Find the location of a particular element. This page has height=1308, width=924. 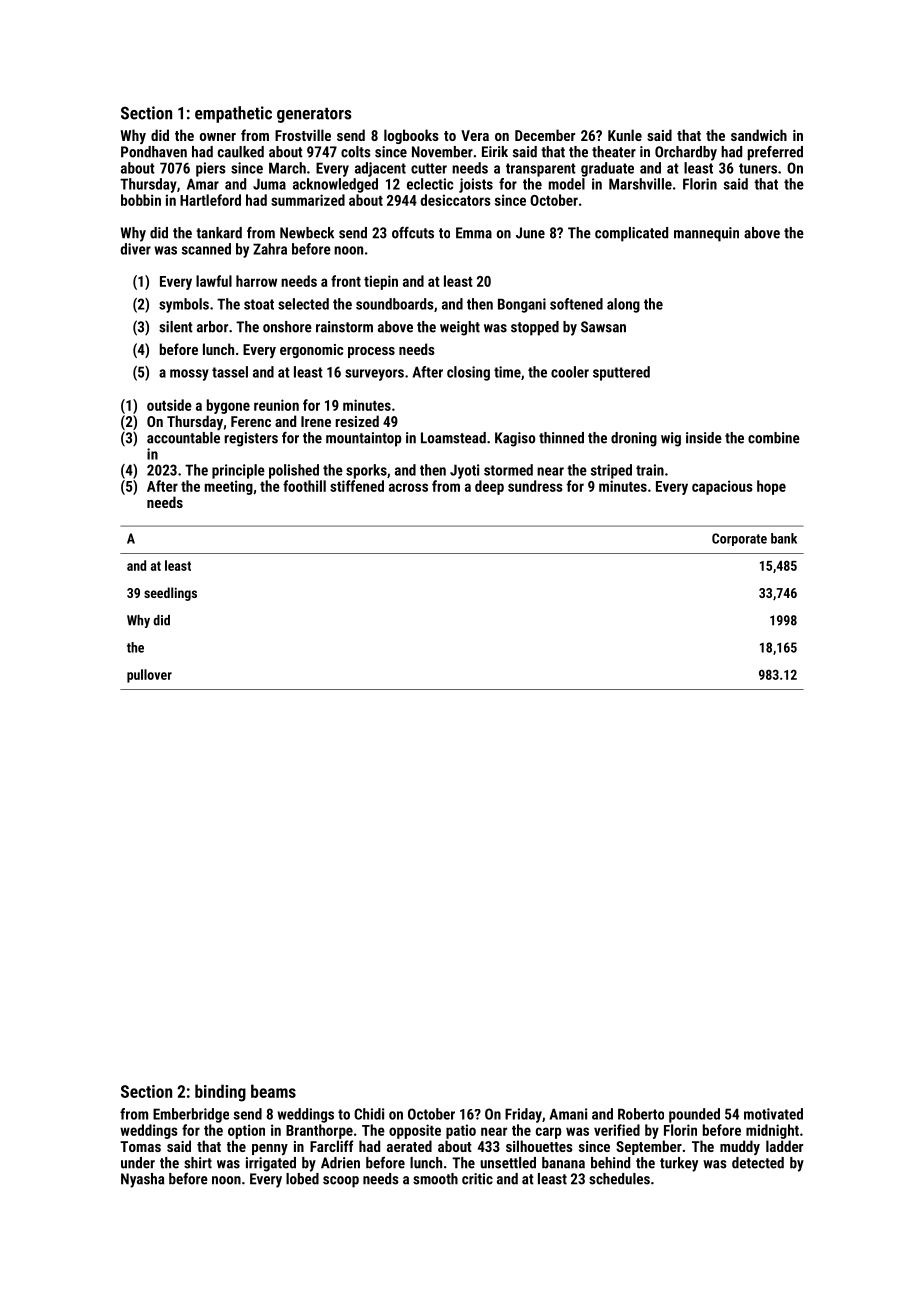

wig is located at coordinates (671, 439).
